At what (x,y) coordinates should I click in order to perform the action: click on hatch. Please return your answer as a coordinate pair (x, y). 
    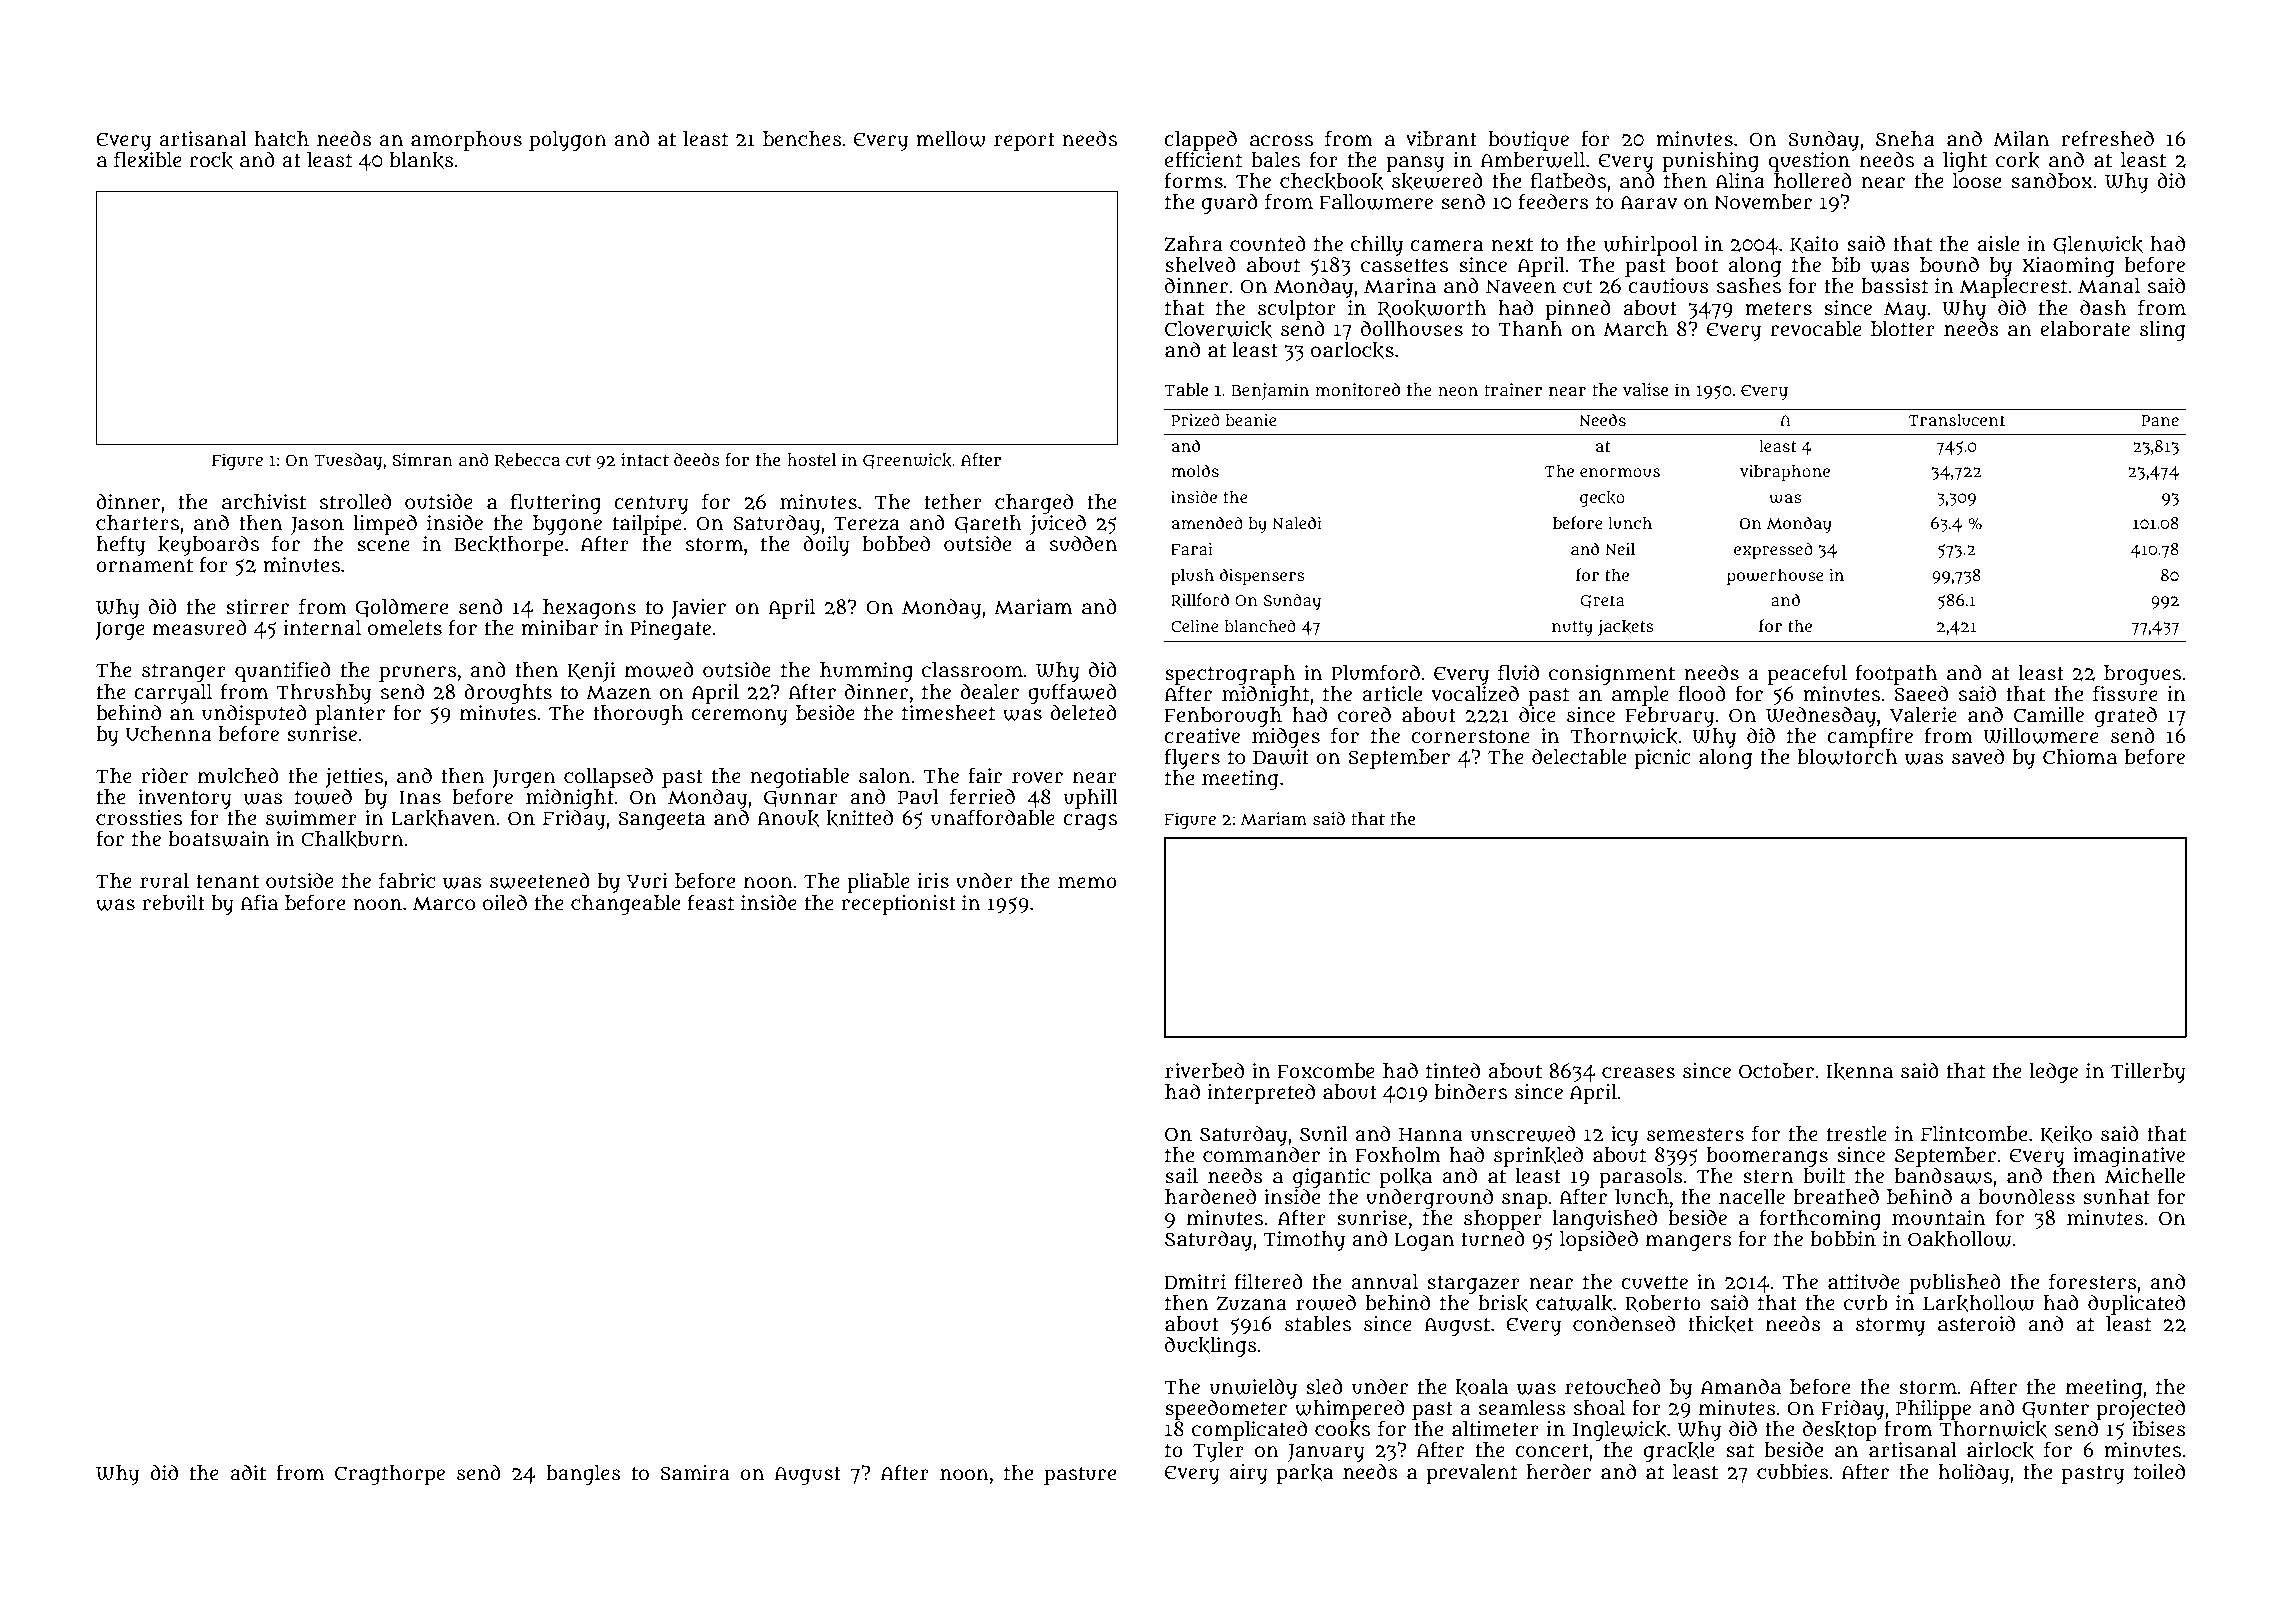
    Looking at the image, I should click on (281, 139).
